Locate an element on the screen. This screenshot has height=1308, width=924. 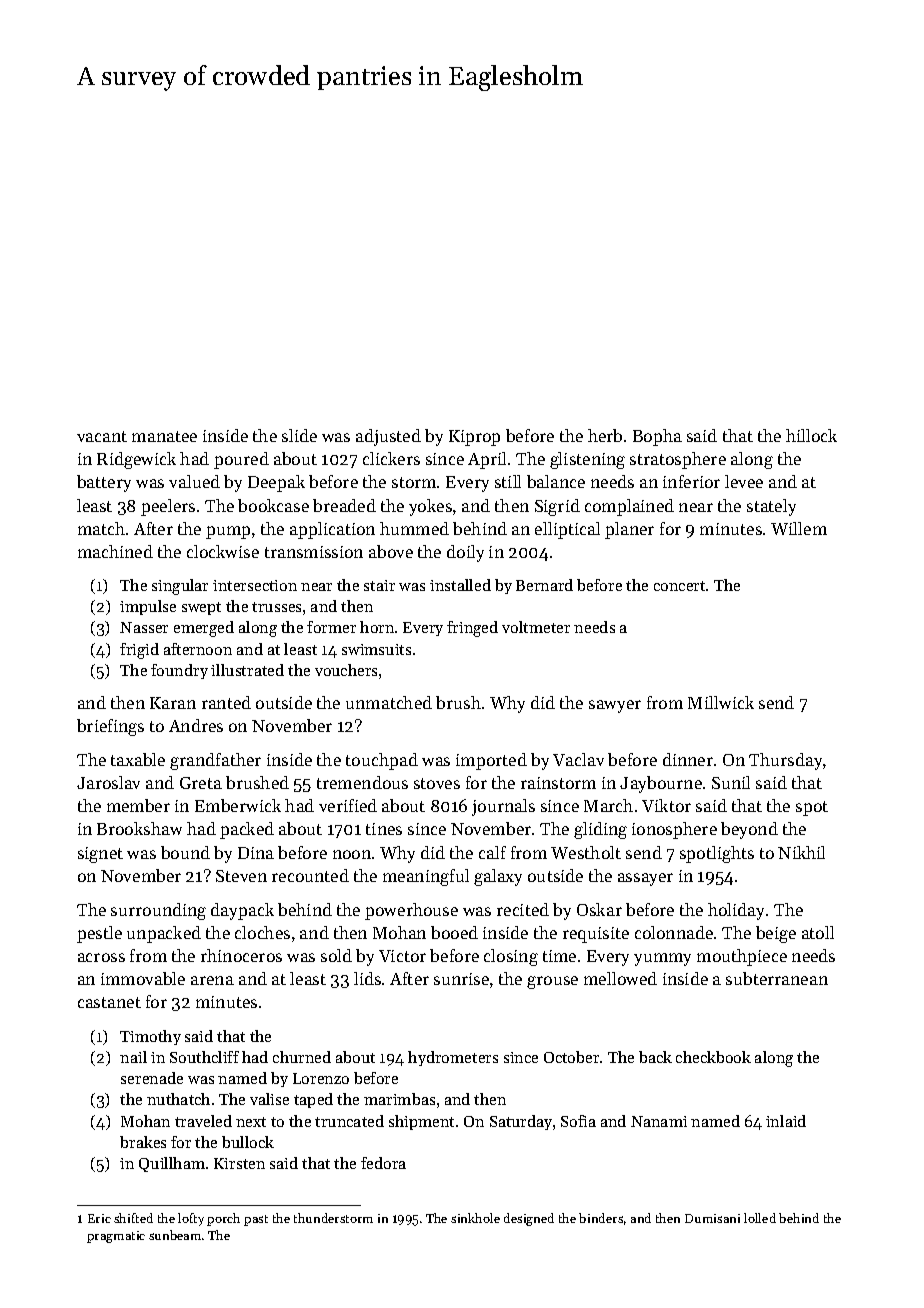
herb is located at coordinates (605, 435).
